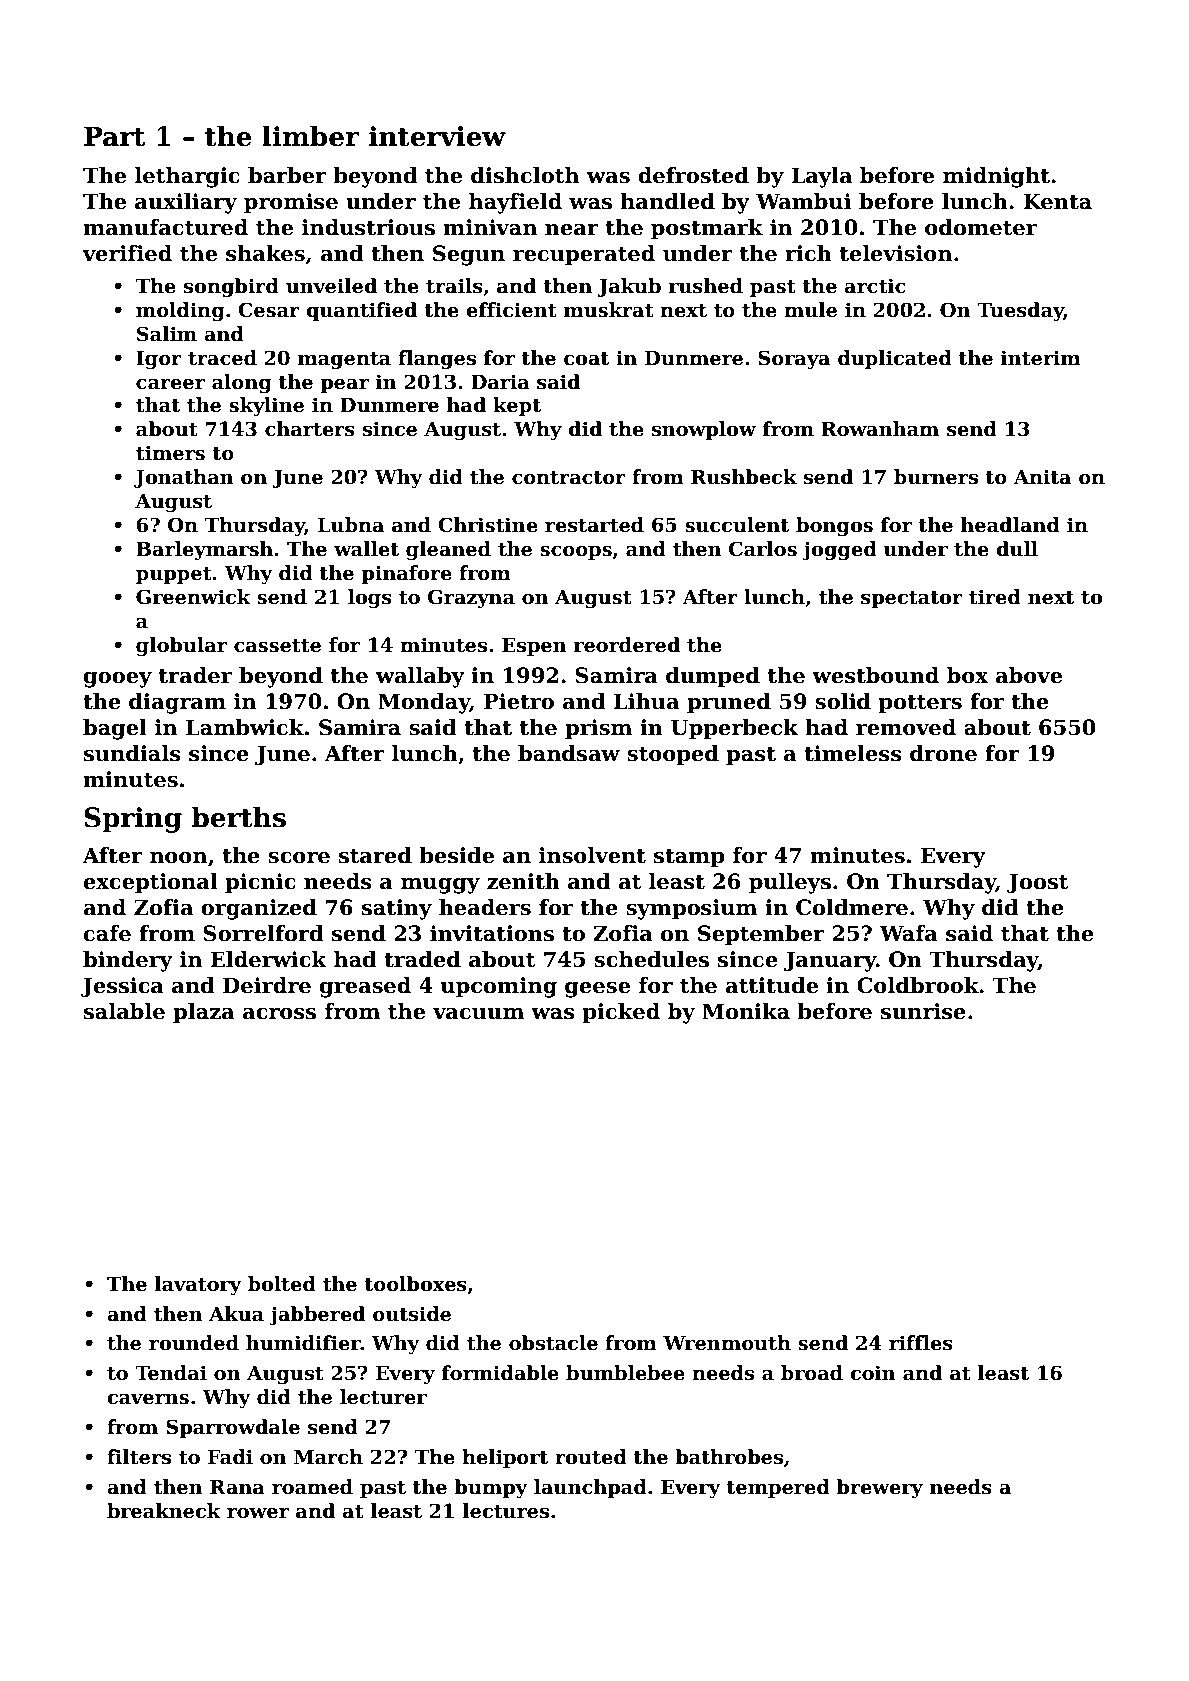 The height and width of the image is (1681, 1189). What do you see at coordinates (1038, 883) in the image?
I see `Joost` at bounding box center [1038, 883].
